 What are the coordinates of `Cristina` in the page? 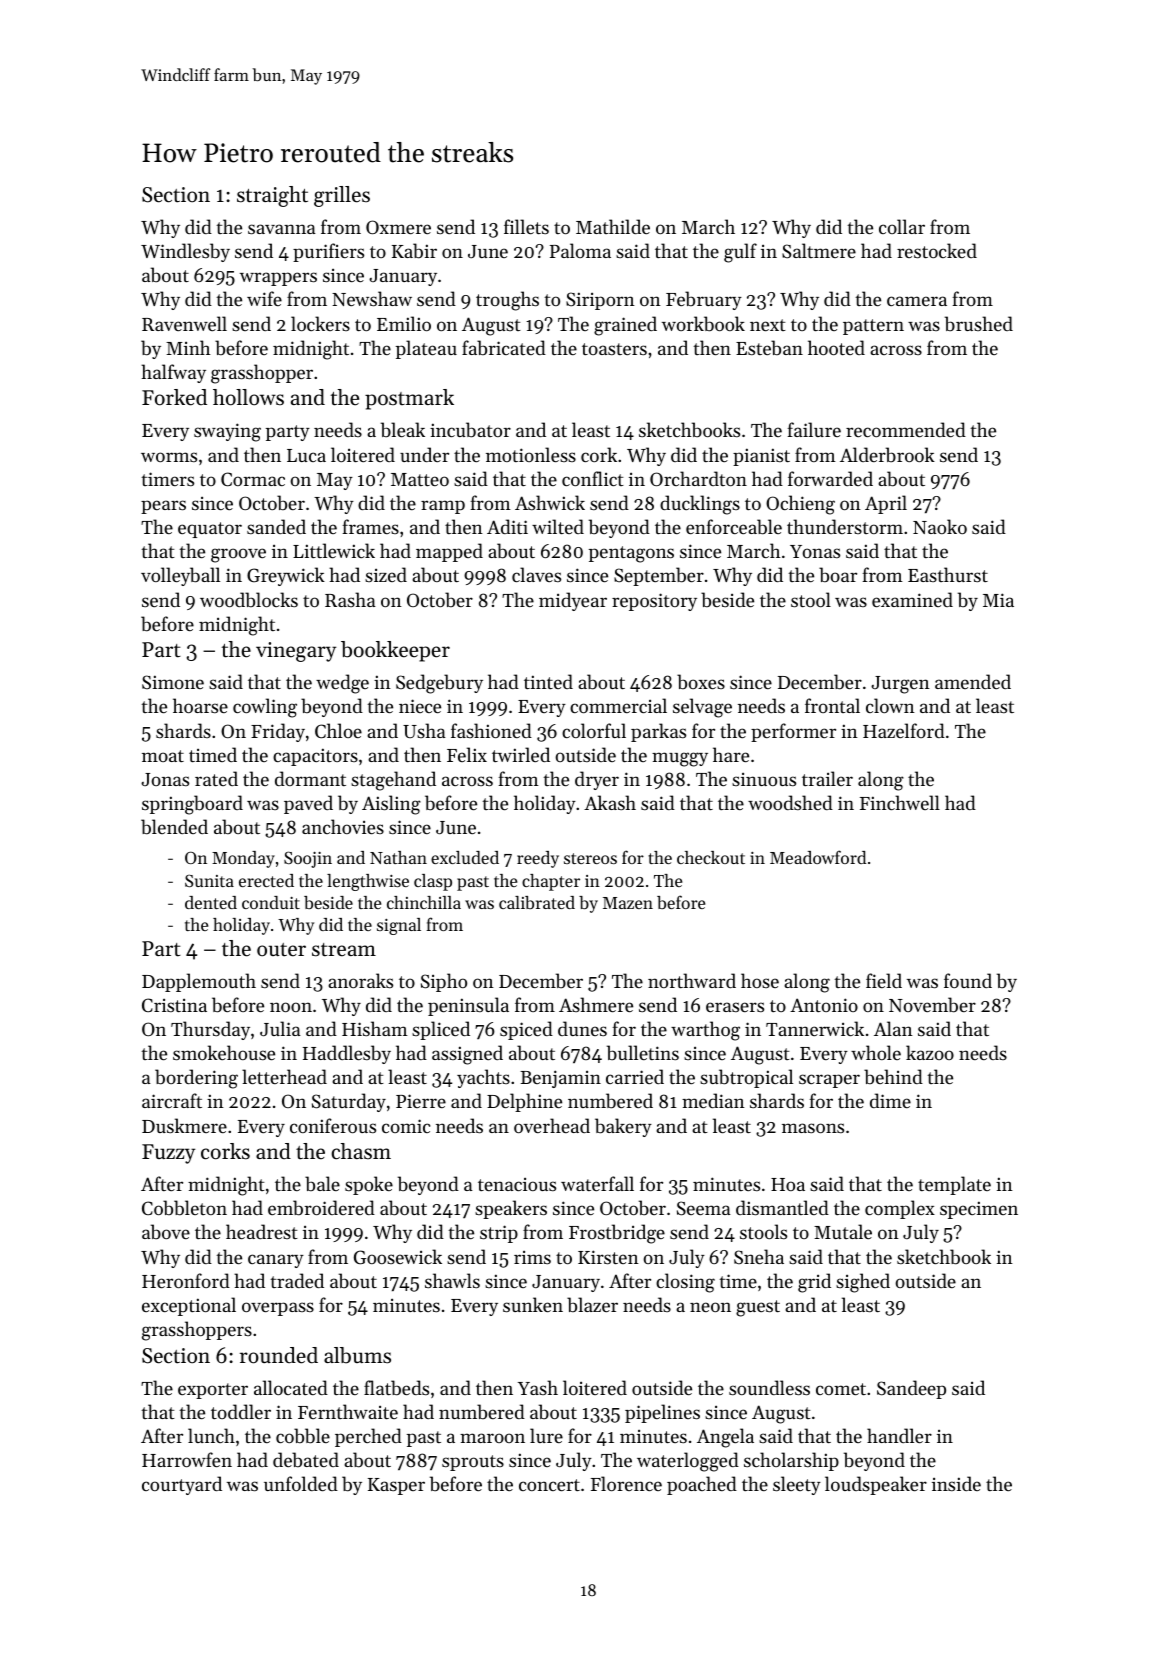 It's located at (174, 1005).
